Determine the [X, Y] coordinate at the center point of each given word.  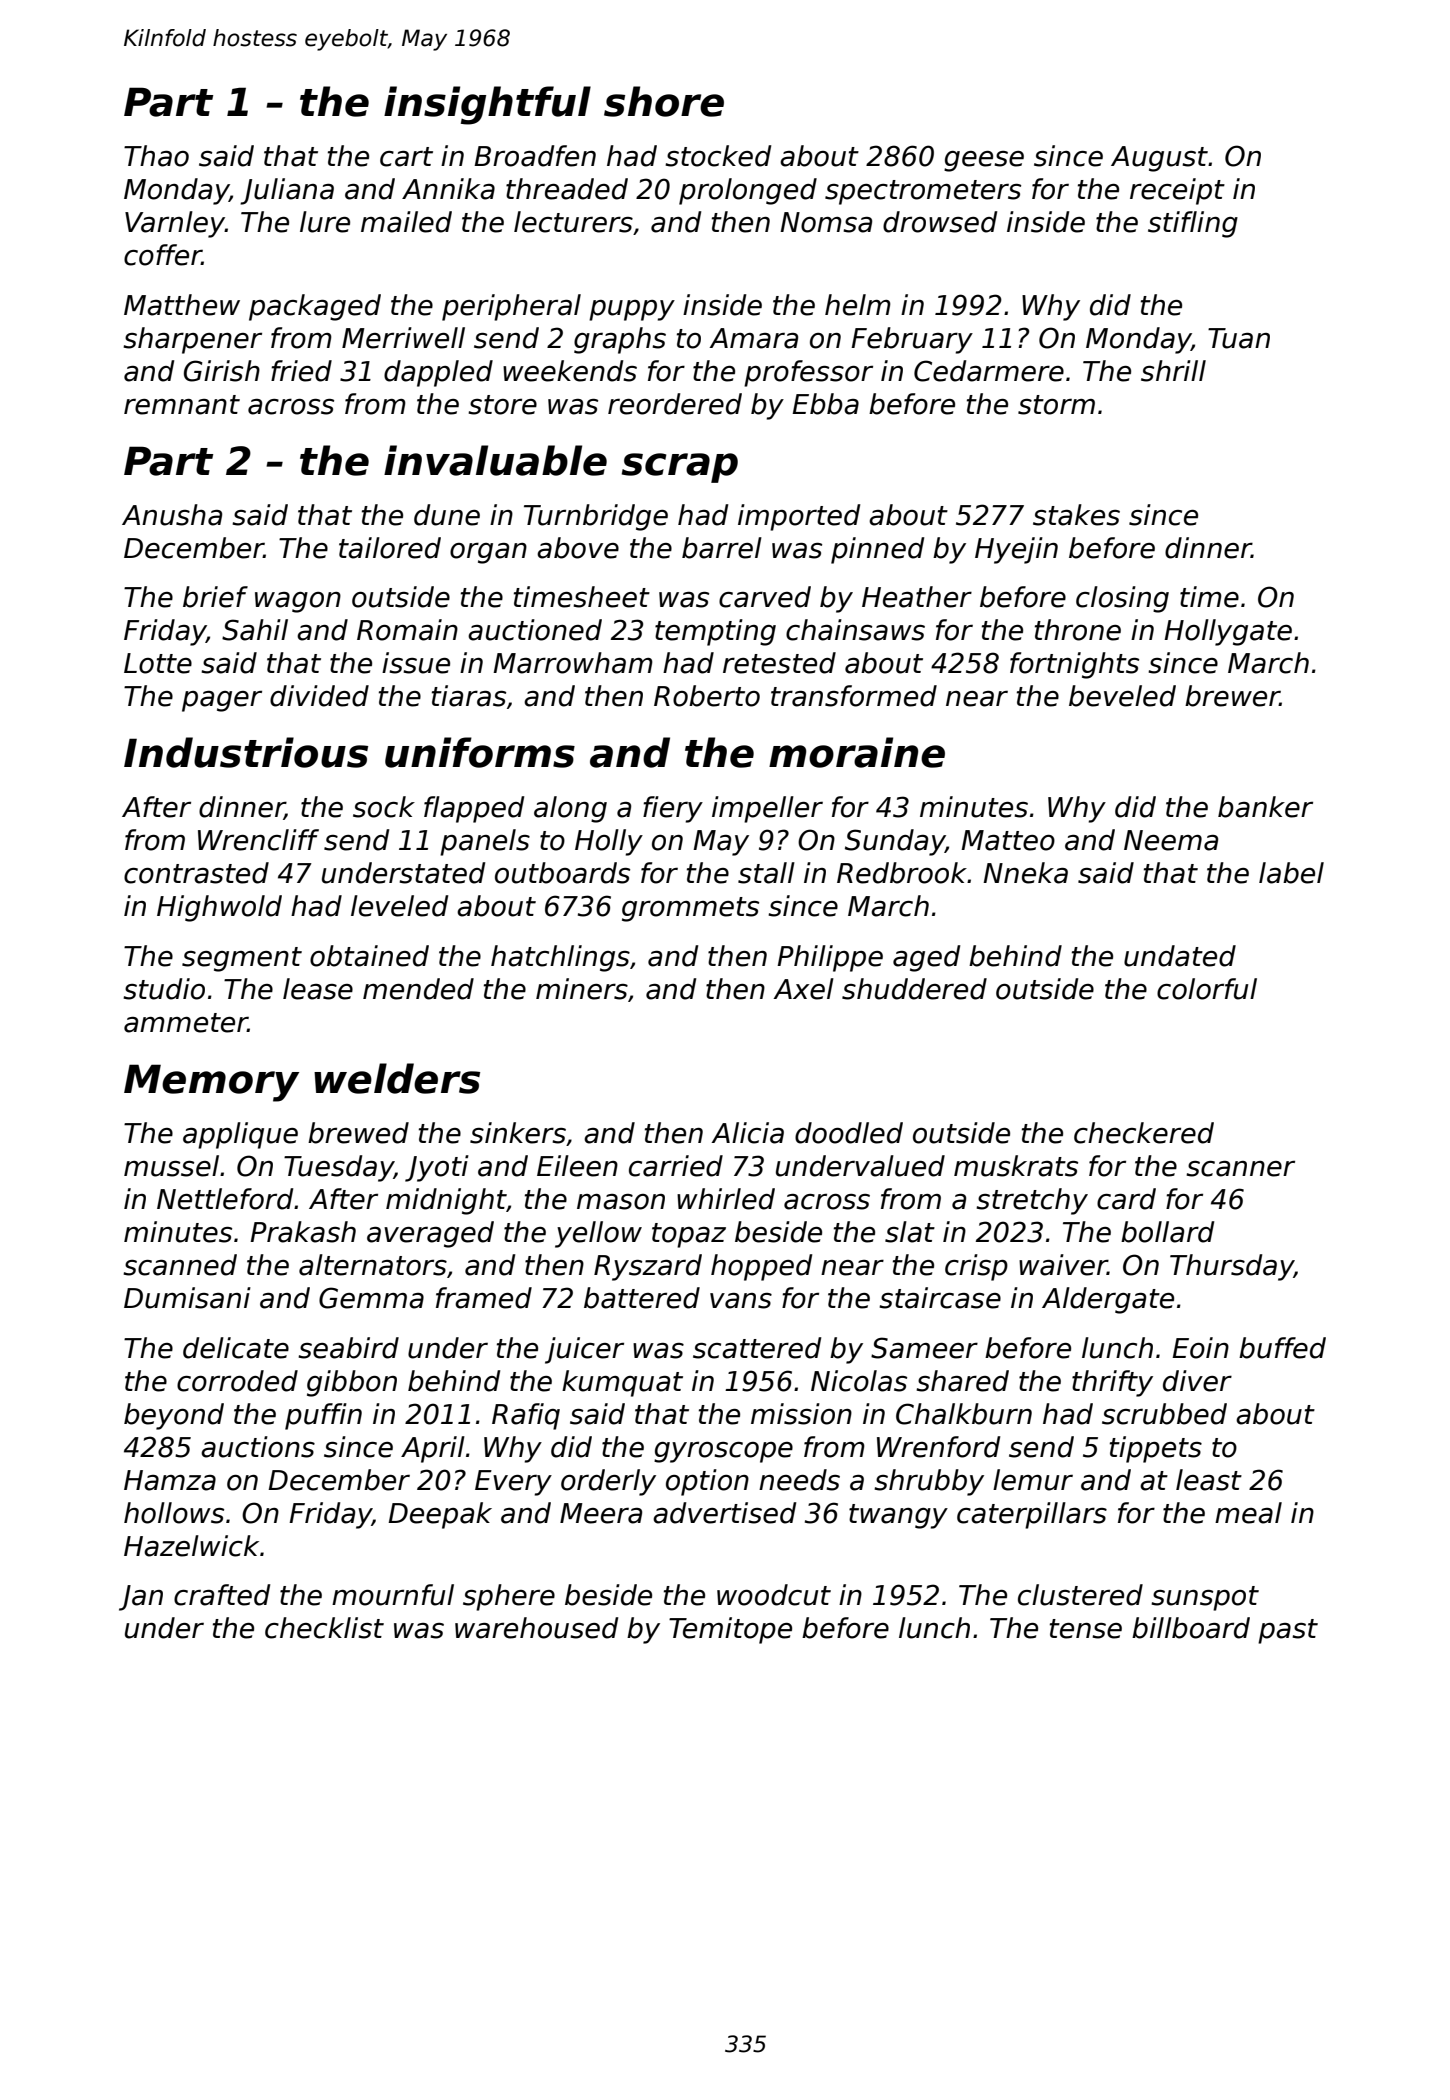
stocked [718, 156]
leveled [399, 906]
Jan [141, 1598]
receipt [1177, 191]
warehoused [536, 1628]
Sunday [895, 842]
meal [1248, 1513]
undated [1180, 956]
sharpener [192, 340]
